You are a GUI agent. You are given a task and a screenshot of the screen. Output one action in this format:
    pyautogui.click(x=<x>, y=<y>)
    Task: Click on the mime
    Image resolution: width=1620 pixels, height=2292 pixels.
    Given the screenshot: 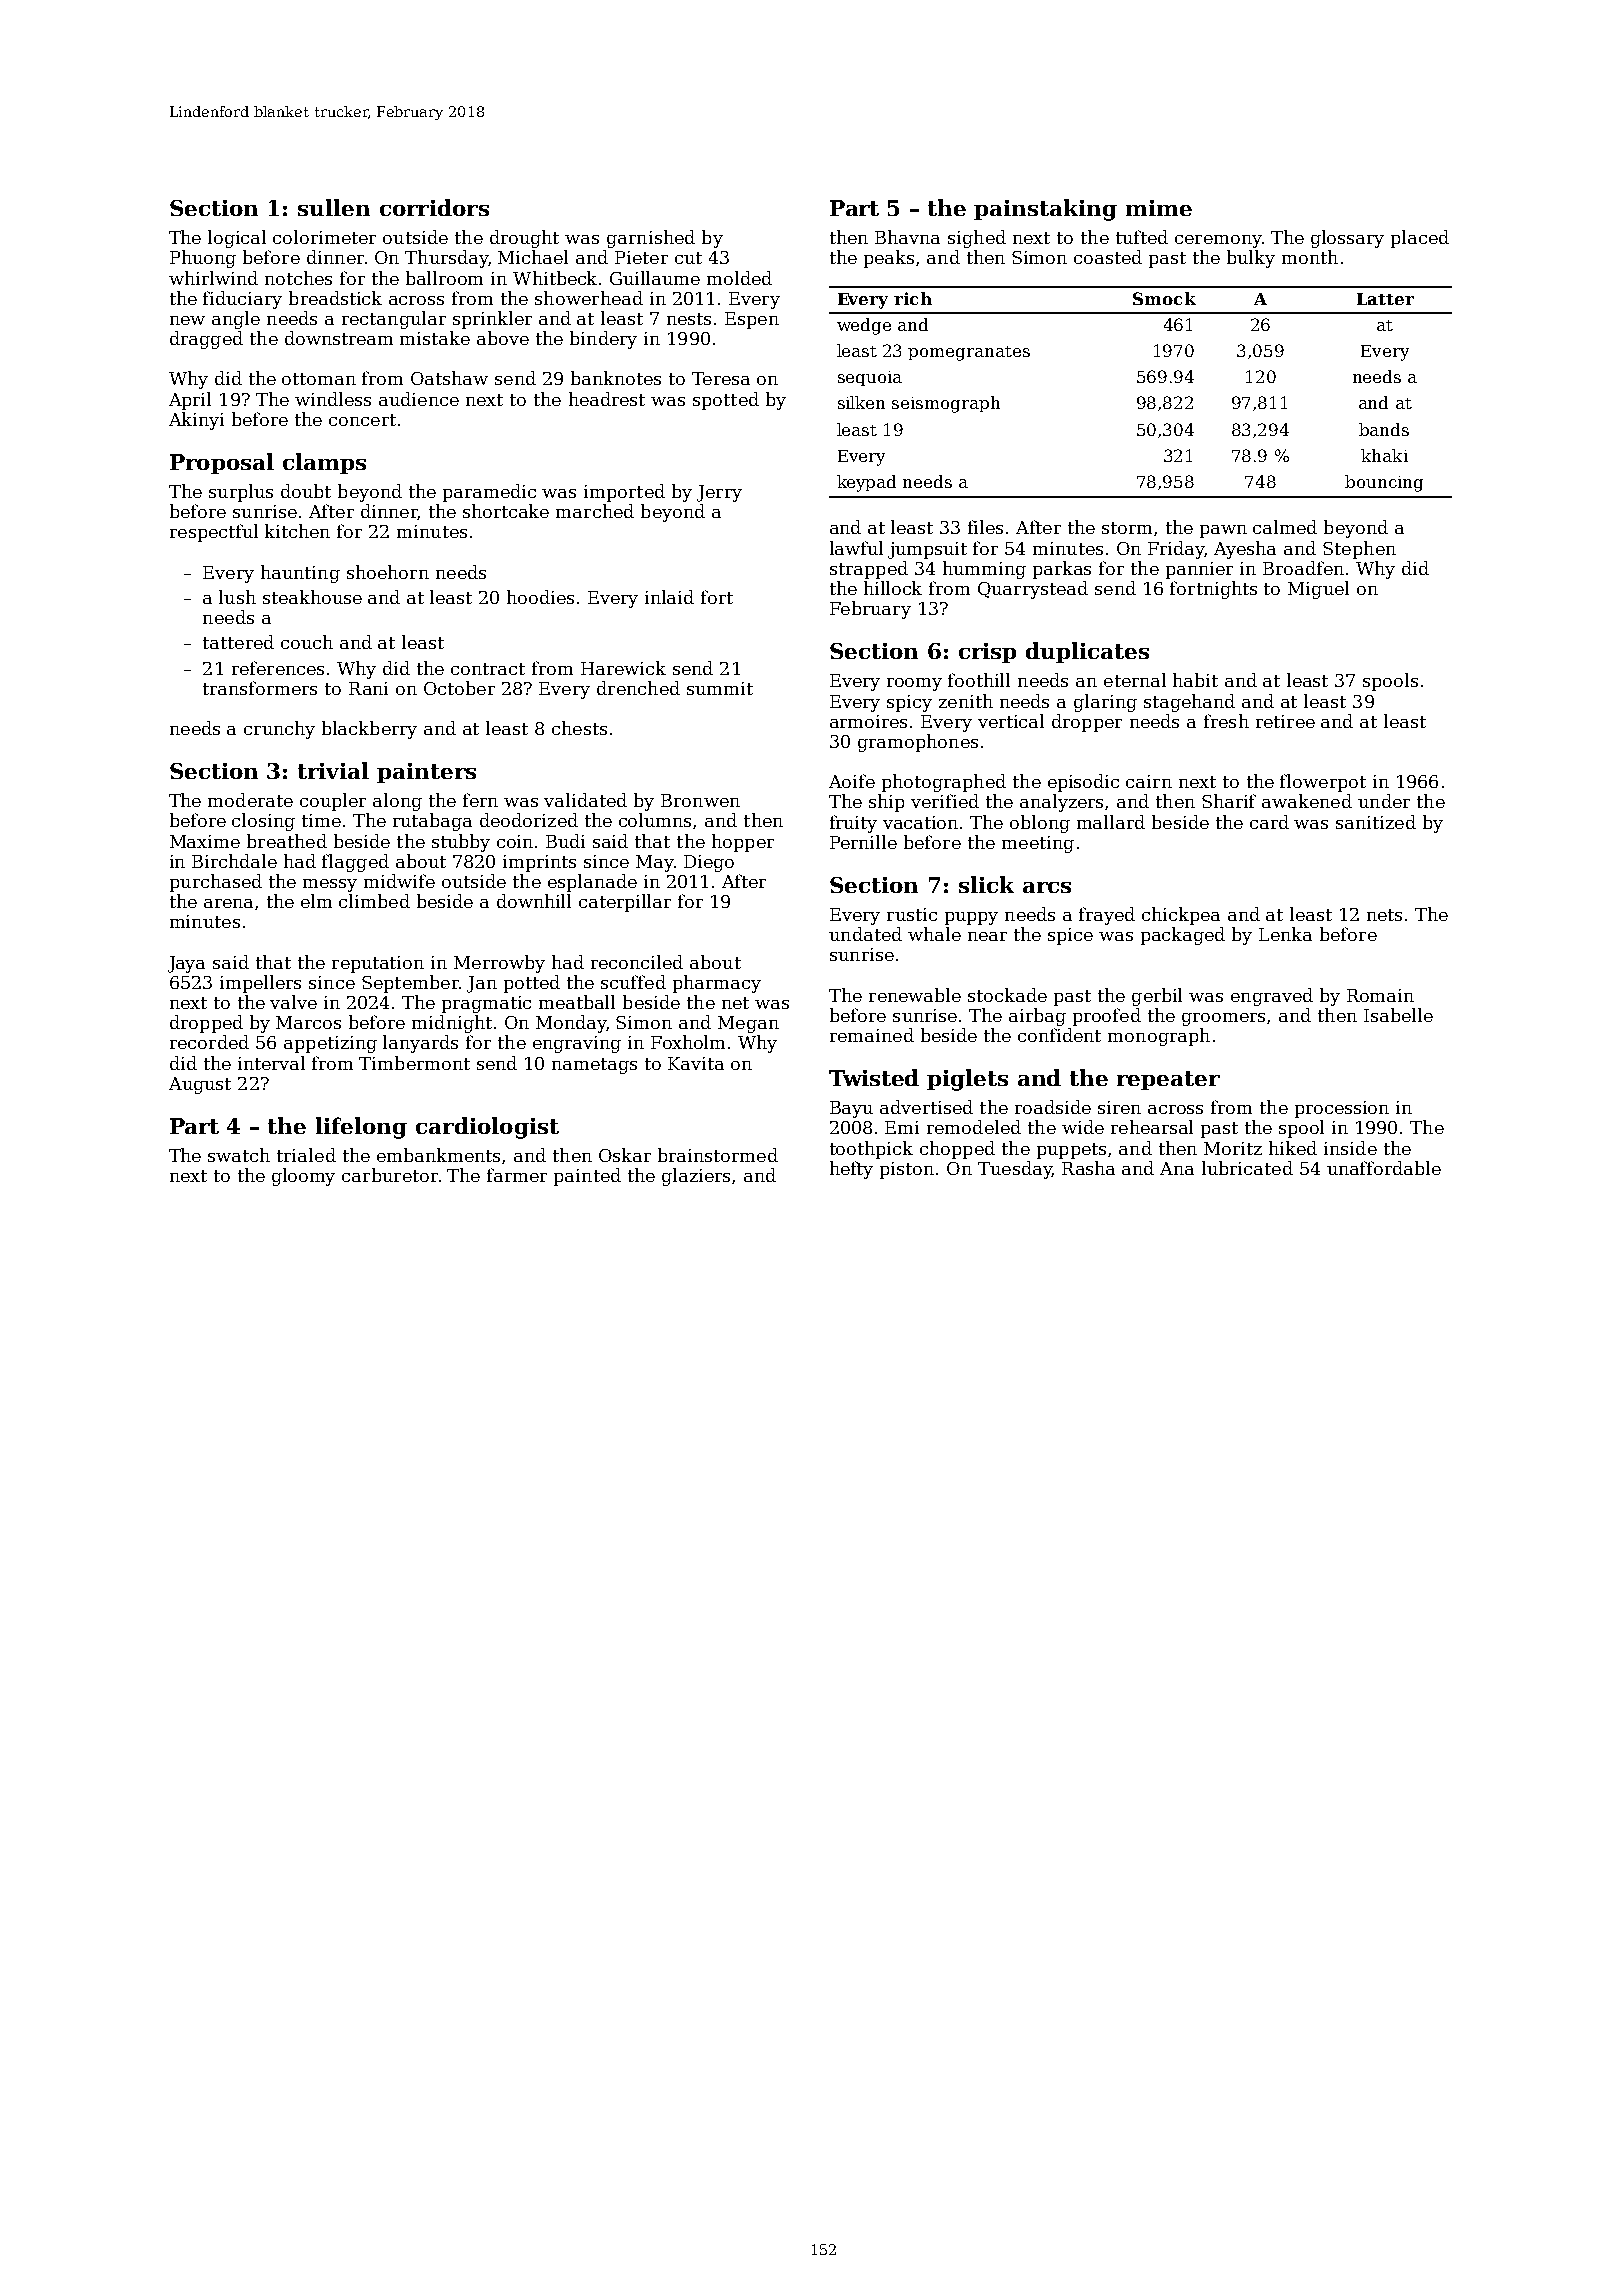 What is the action you would take?
    pyautogui.click(x=1159, y=208)
